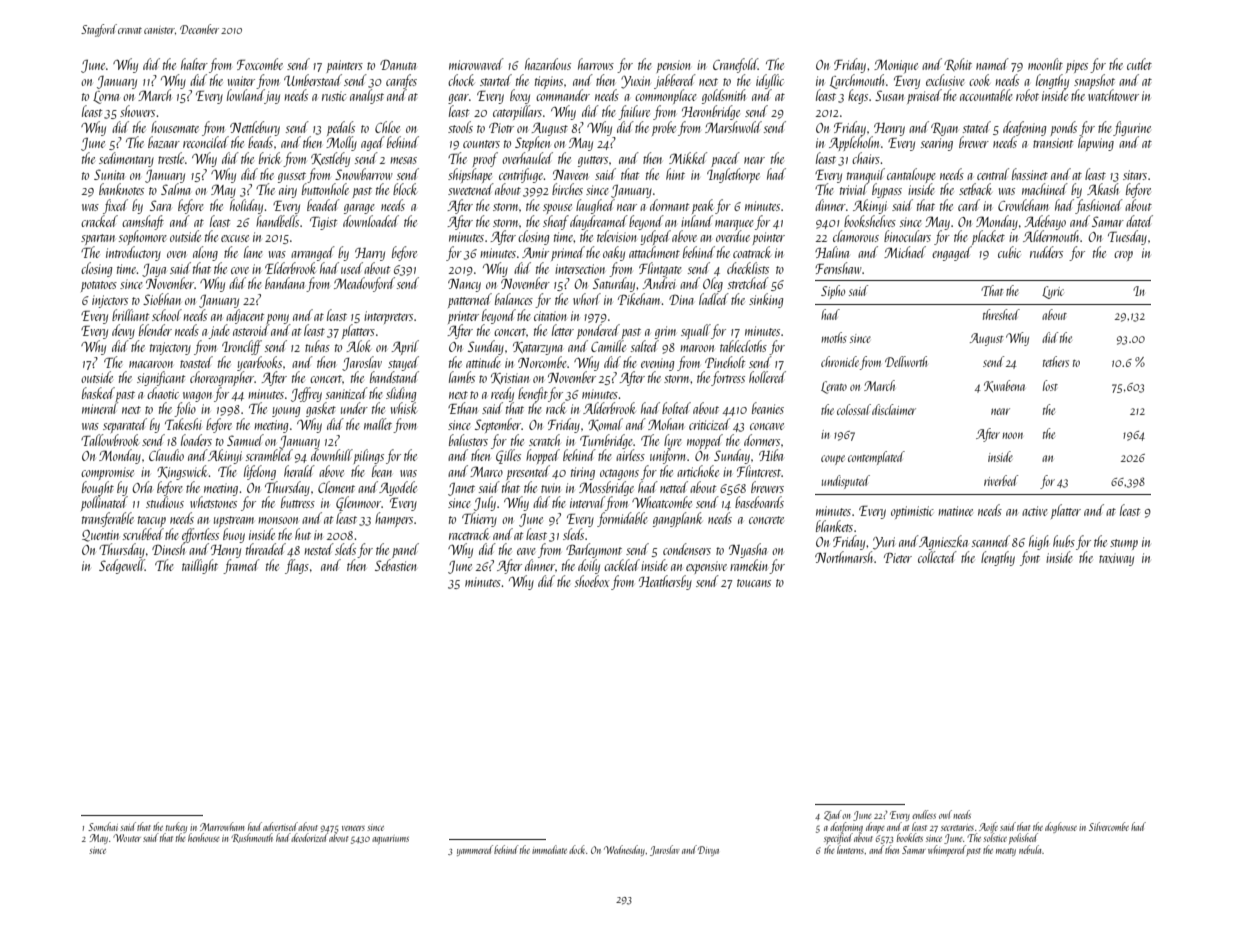  I want to click on chronicle, so click(840, 361).
